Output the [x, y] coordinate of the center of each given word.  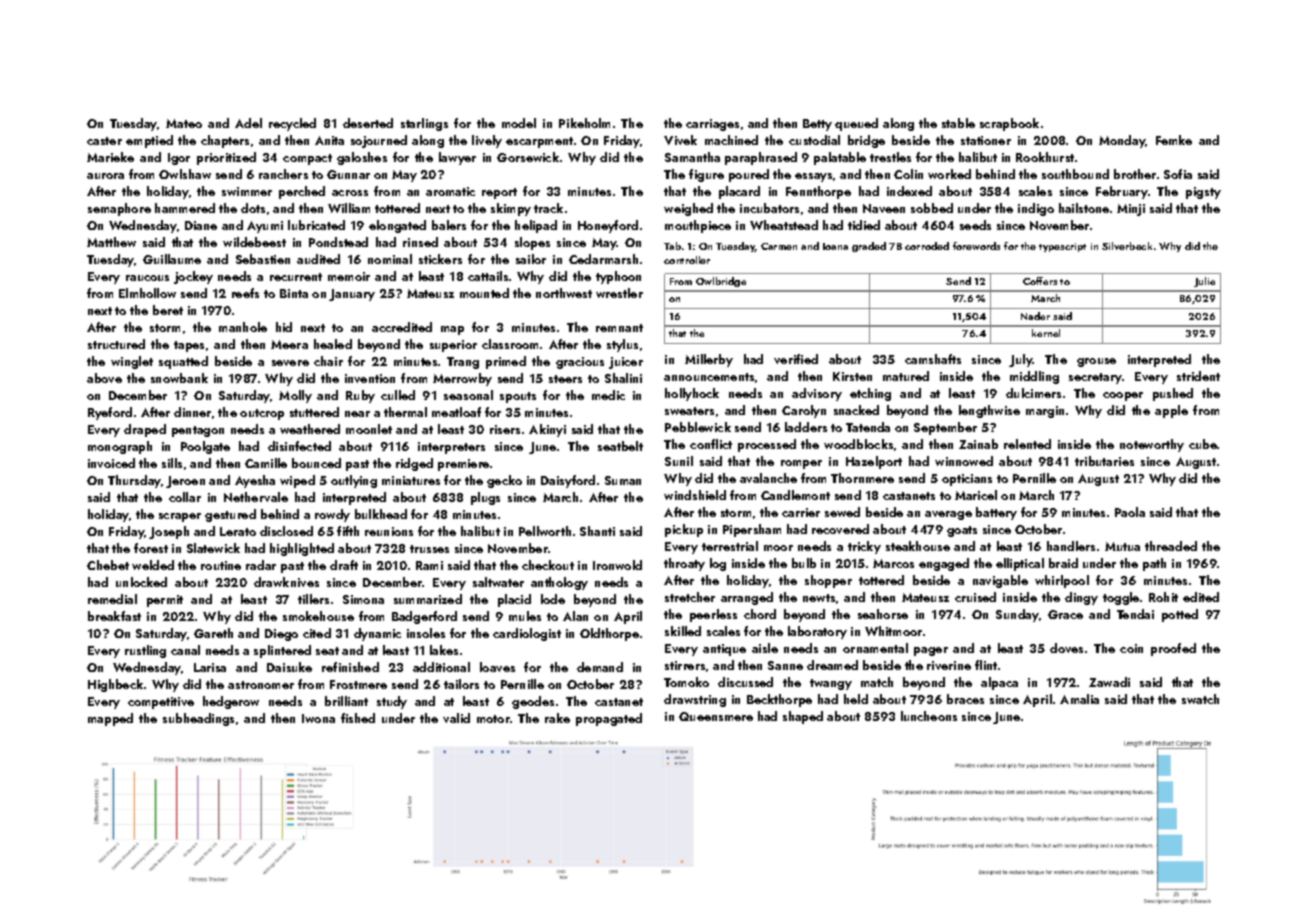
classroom [510, 344]
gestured [230, 515]
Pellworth [545, 531]
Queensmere [716, 716]
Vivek [680, 140]
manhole [243, 327]
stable [958, 123]
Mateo [184, 123]
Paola [1130, 512]
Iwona [318, 718]
